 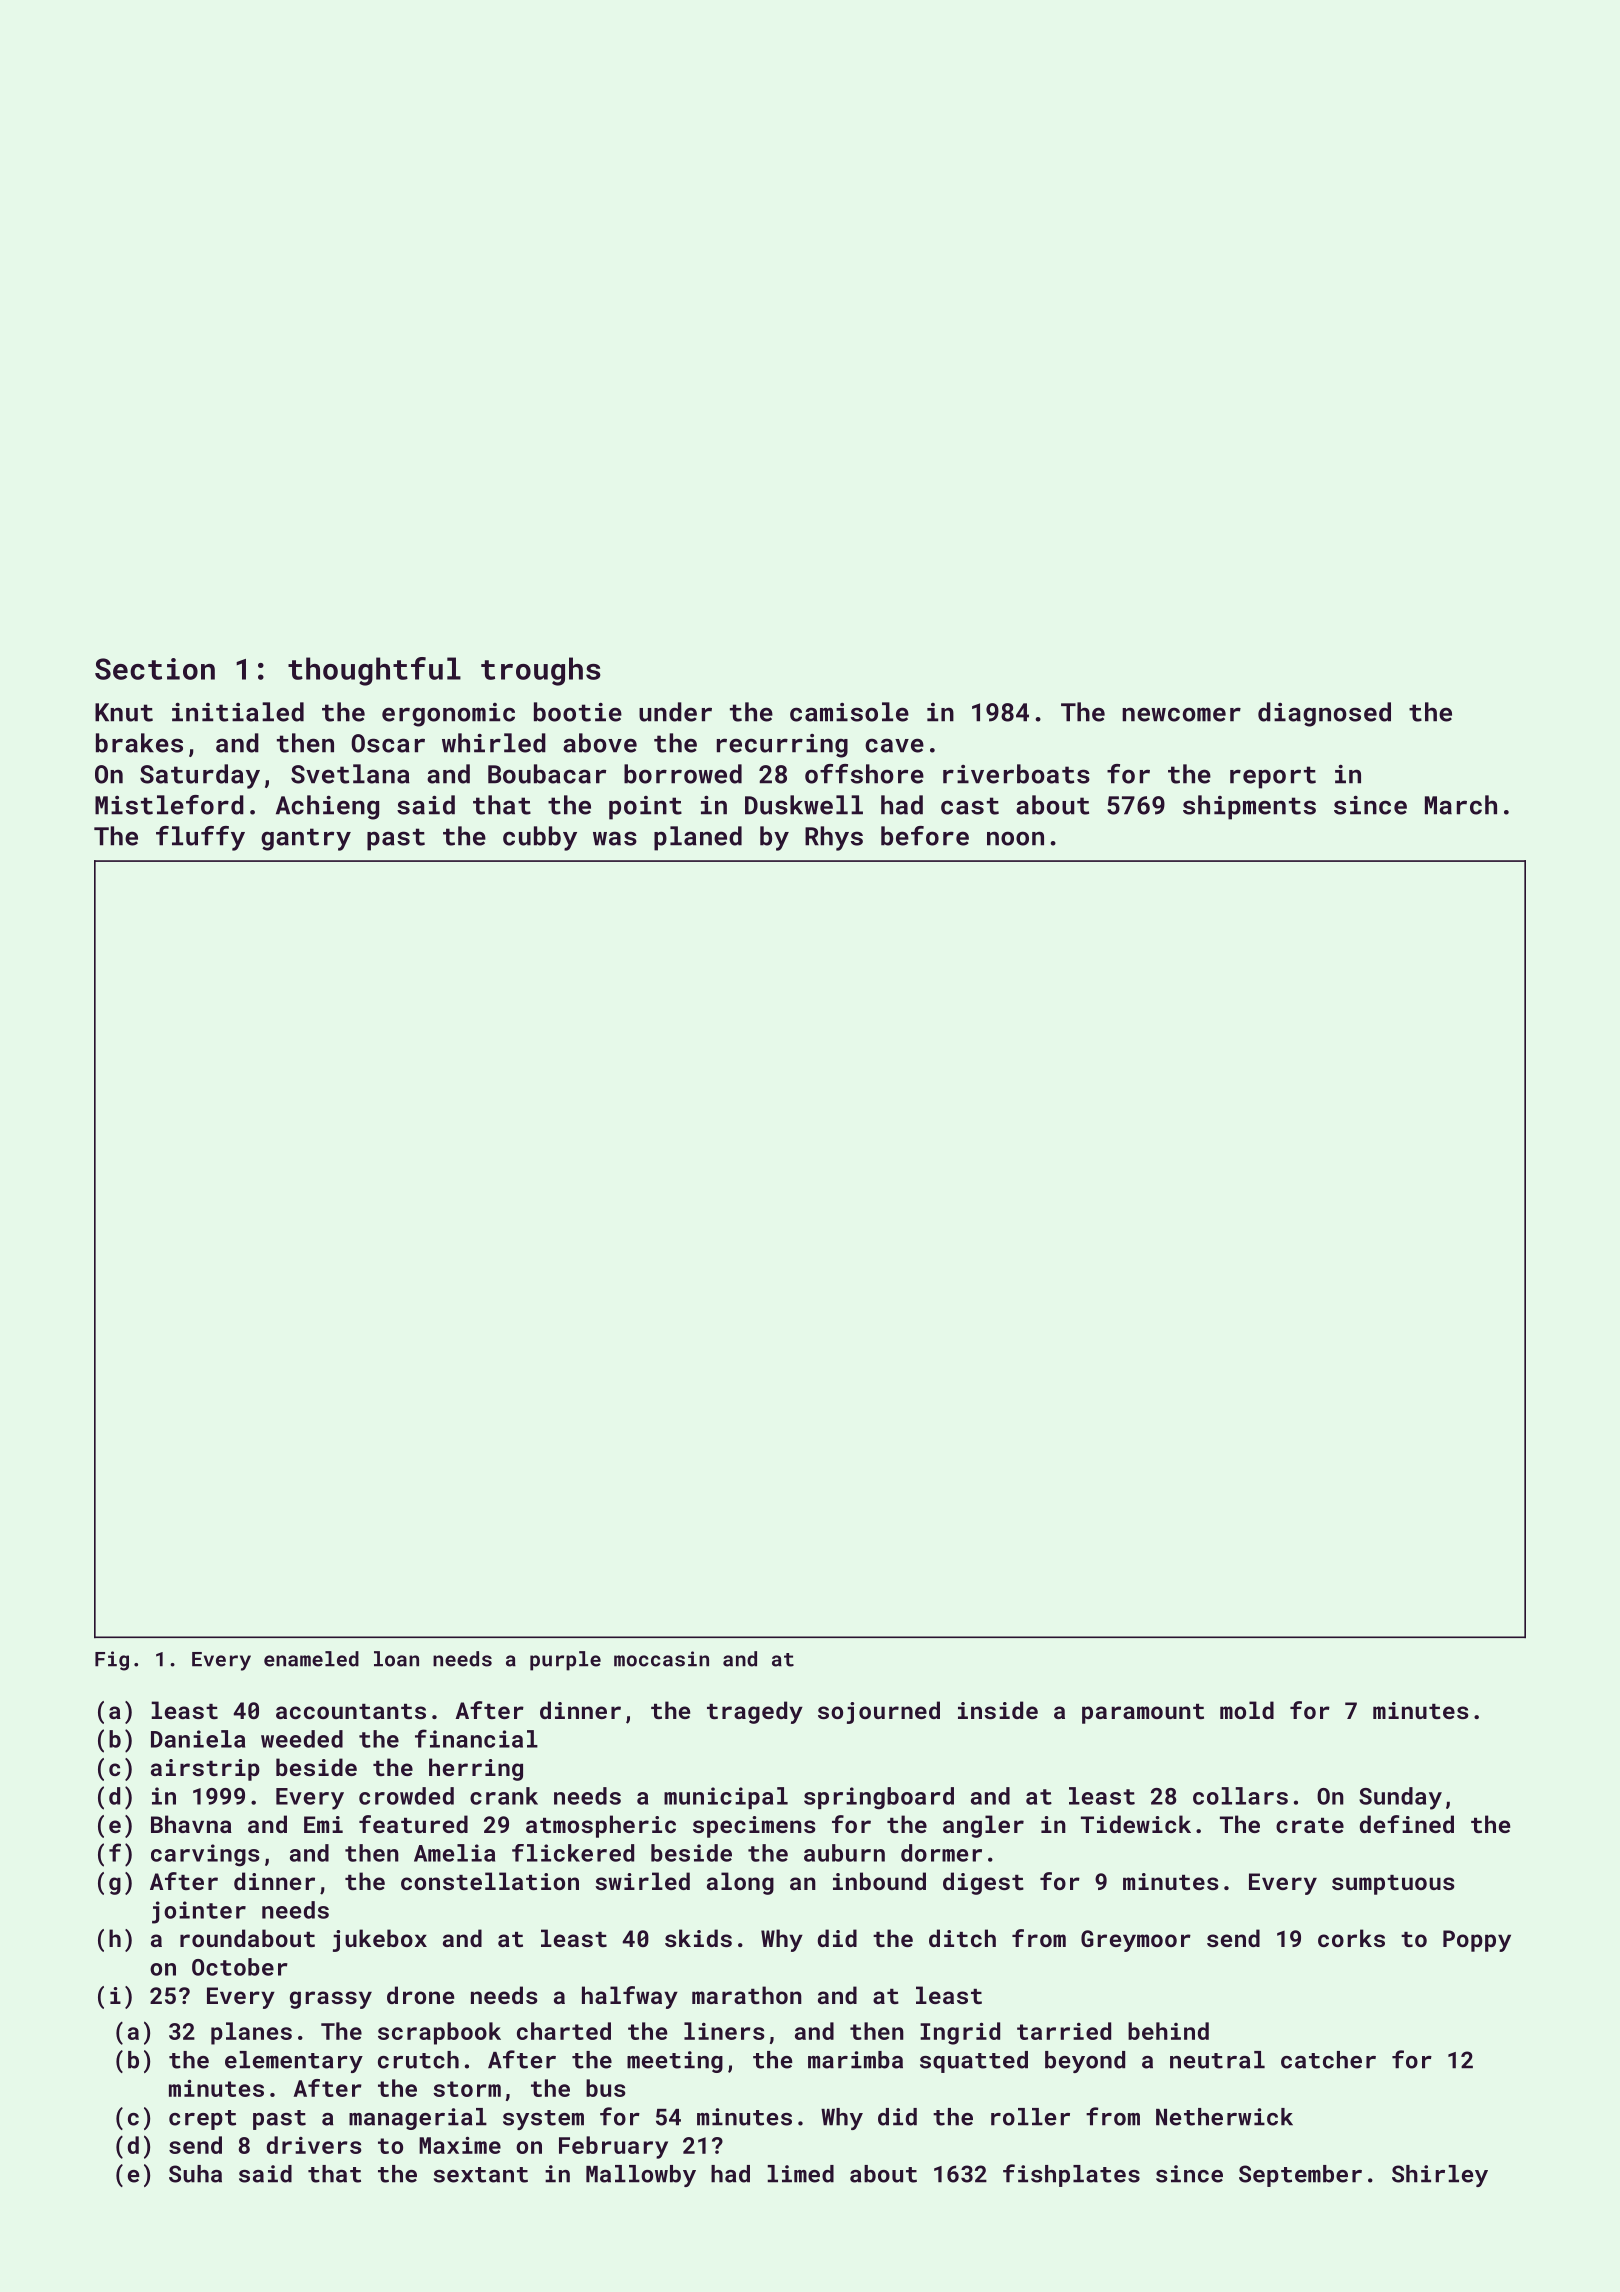 What do you see at coordinates (675, 712) in the image?
I see `under` at bounding box center [675, 712].
